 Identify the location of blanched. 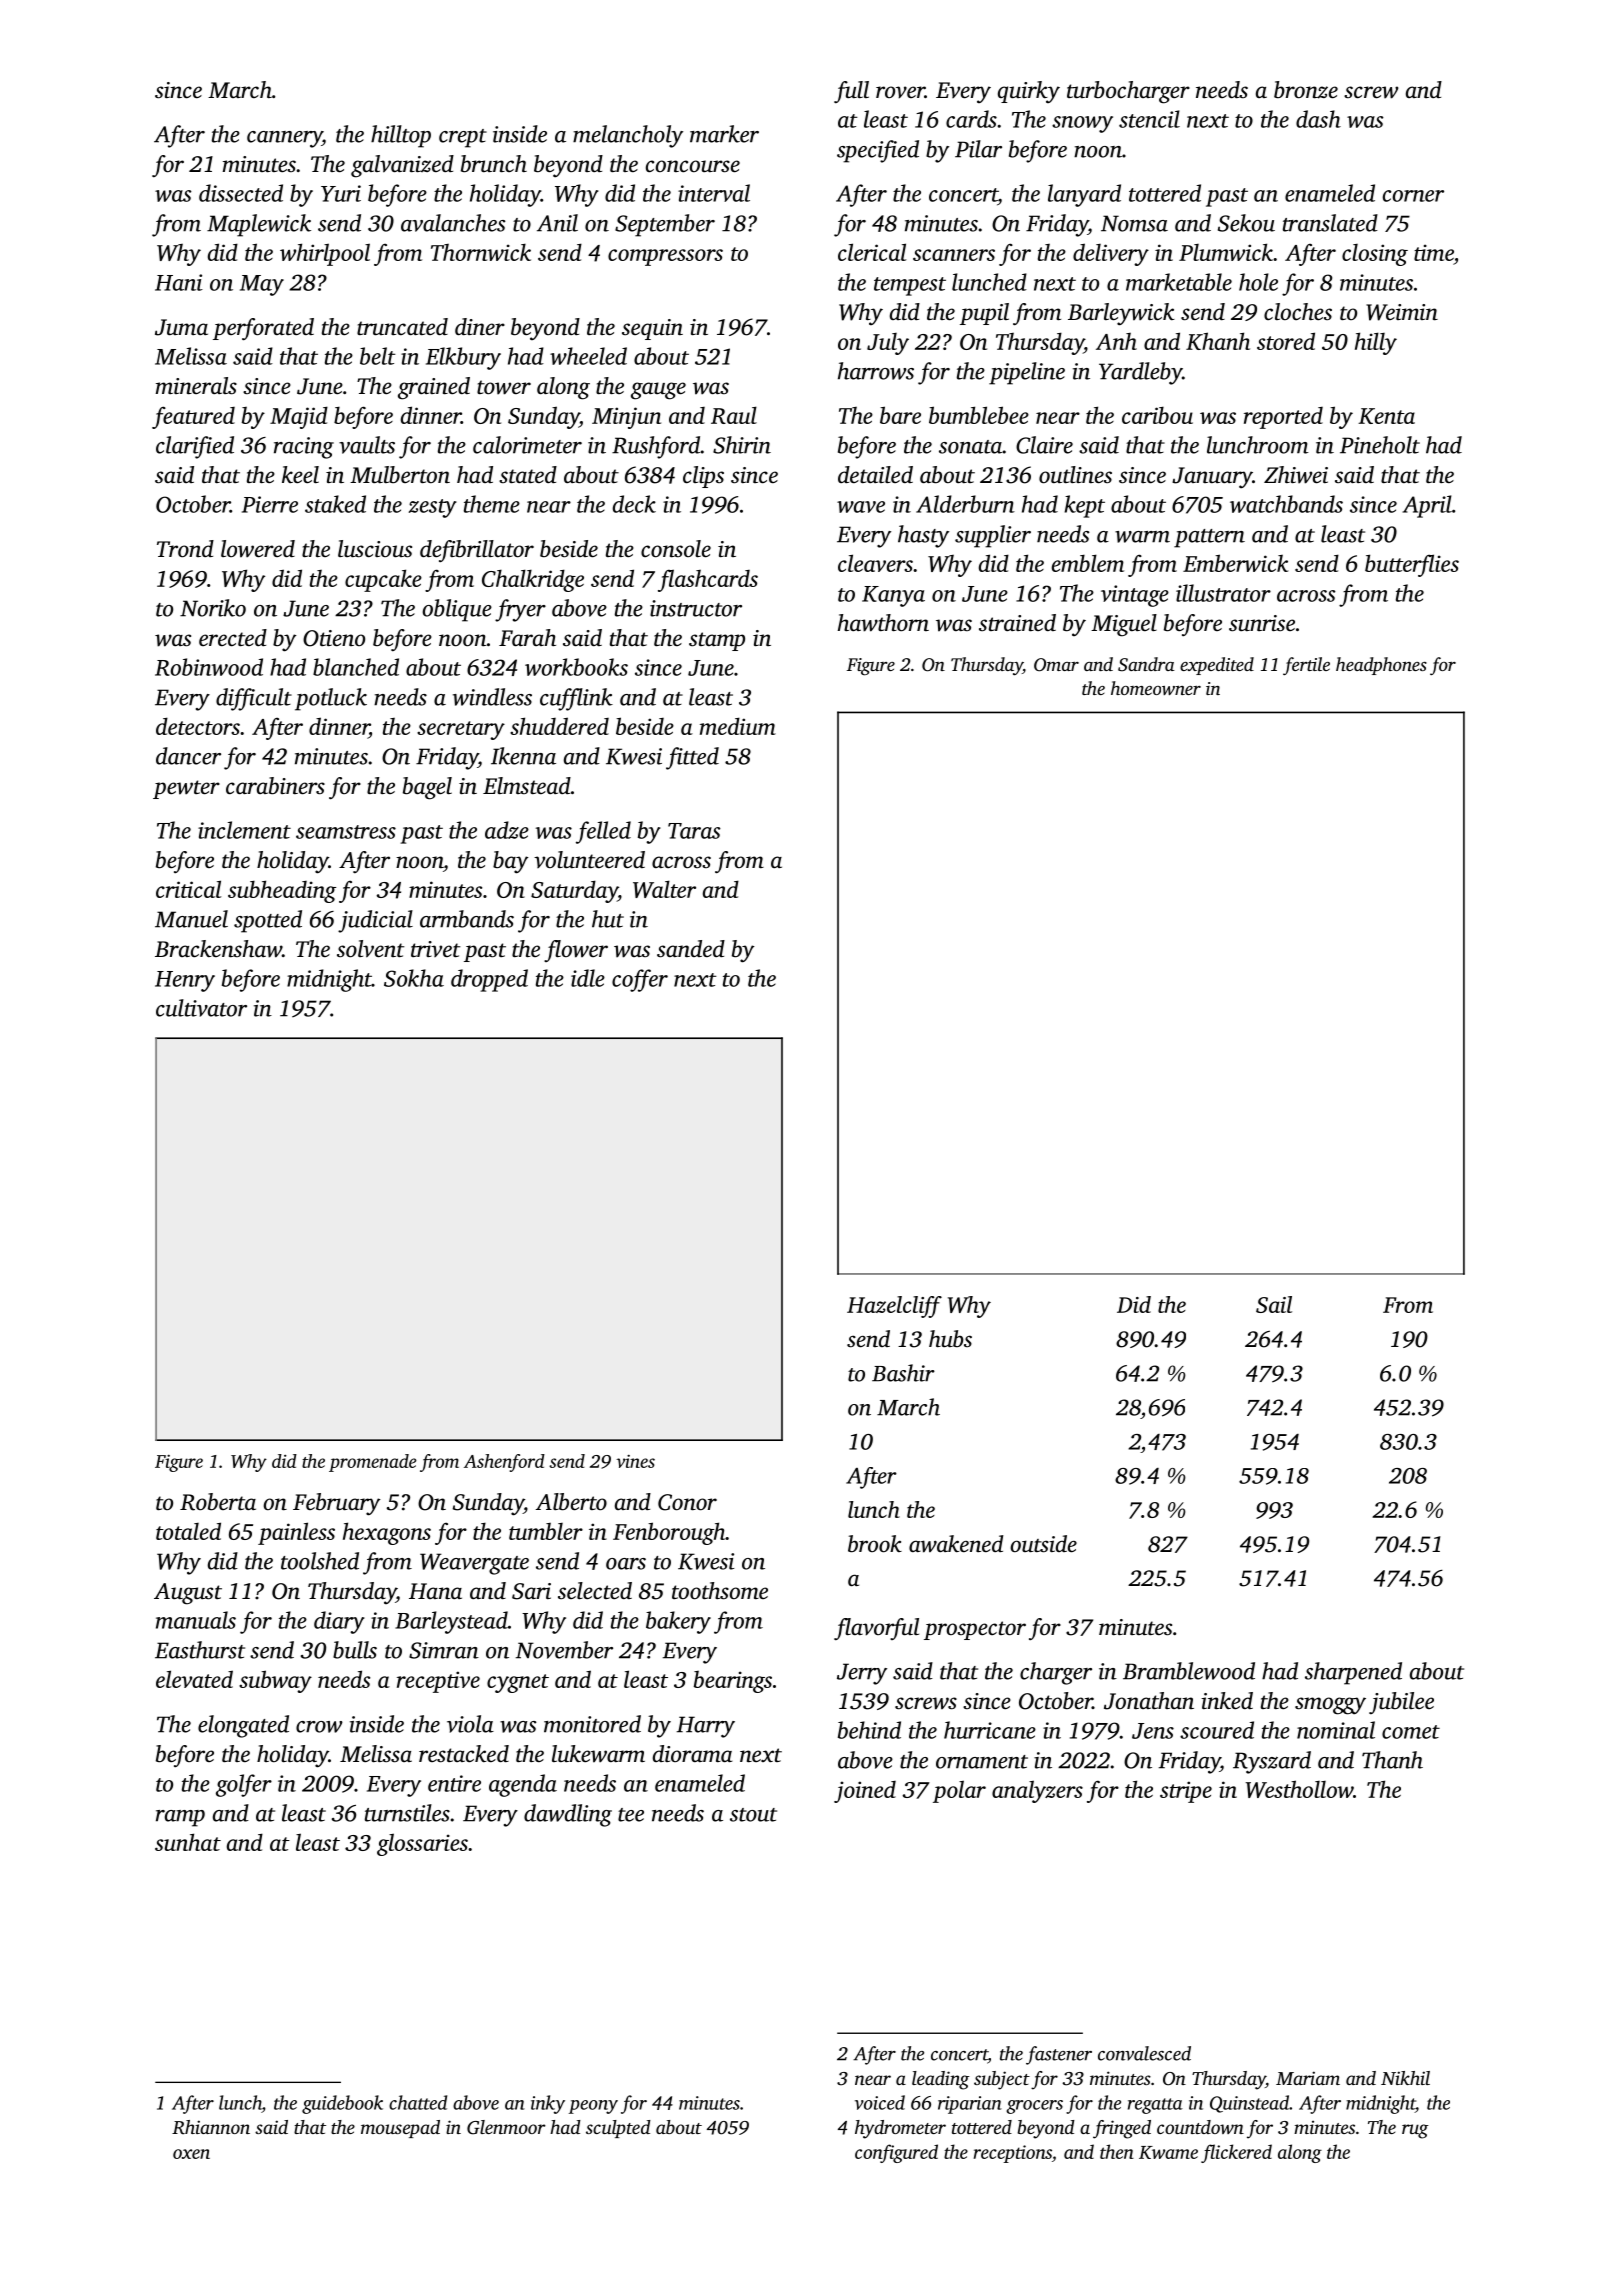
(356, 667).
